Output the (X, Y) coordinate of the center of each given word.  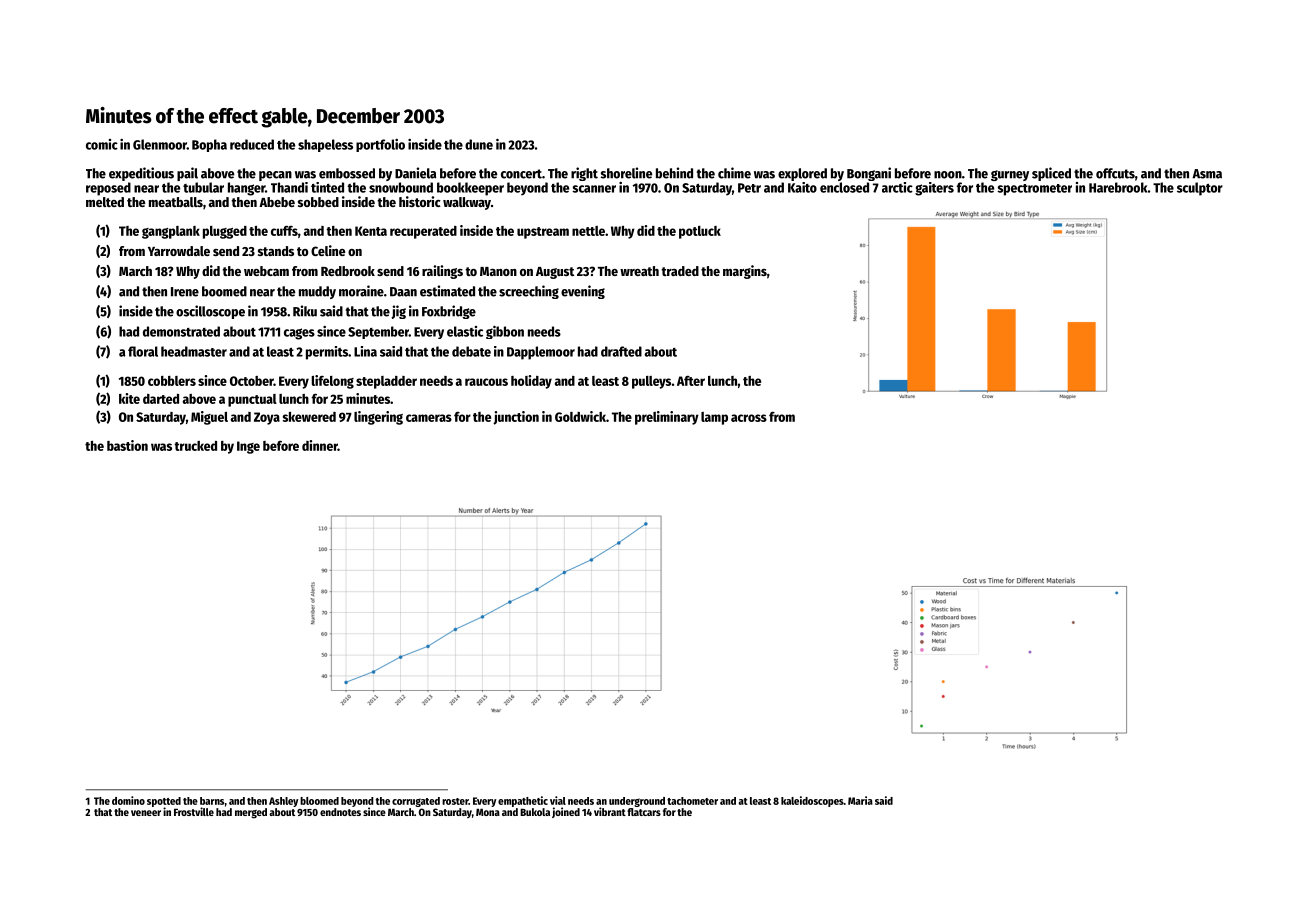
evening (583, 292)
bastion (127, 445)
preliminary (667, 418)
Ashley (283, 802)
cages (299, 334)
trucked (195, 446)
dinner (320, 445)
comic (102, 144)
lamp (714, 418)
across (749, 418)
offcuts (1115, 173)
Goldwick (580, 416)
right (584, 174)
